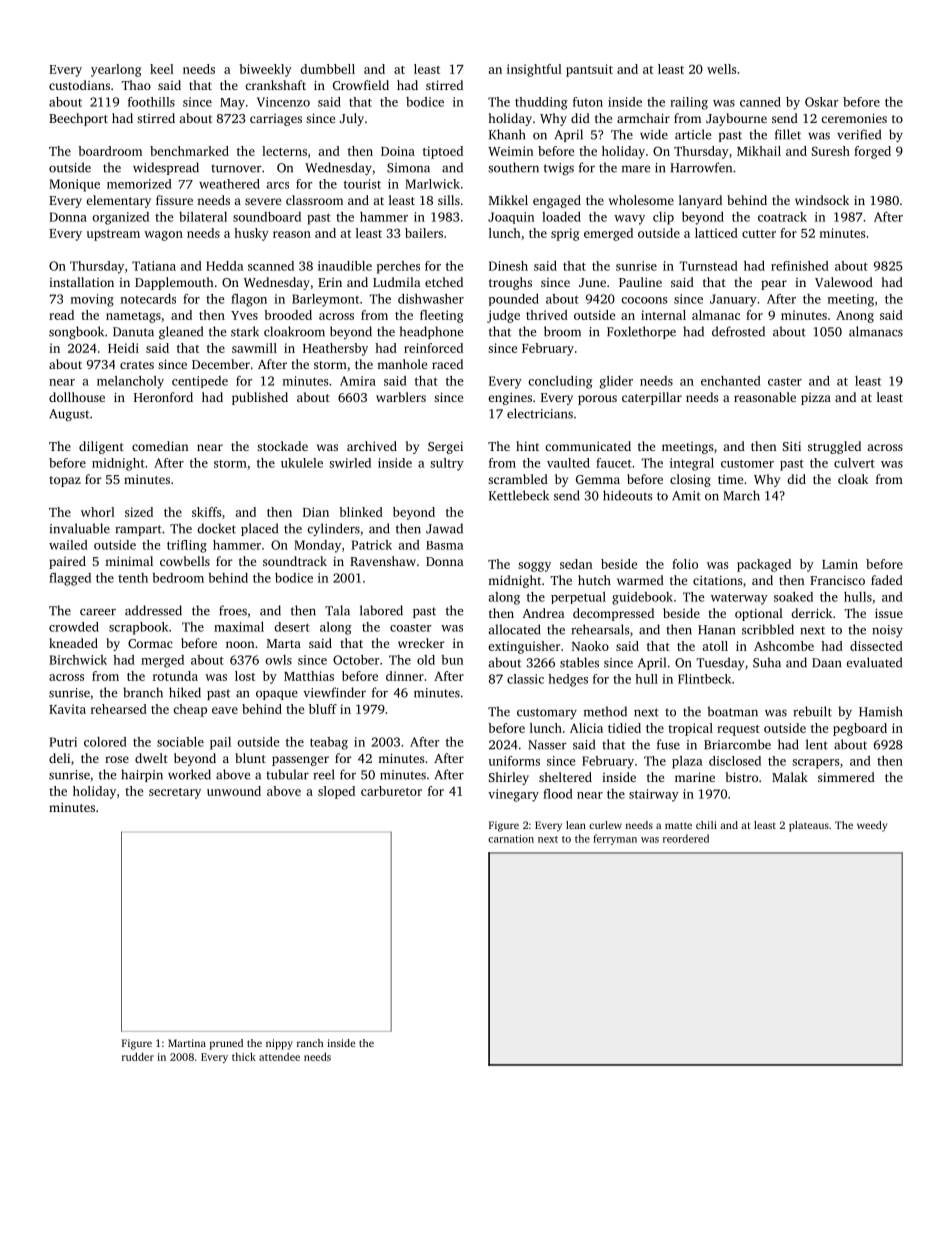  I want to click on wrecker, so click(421, 643).
